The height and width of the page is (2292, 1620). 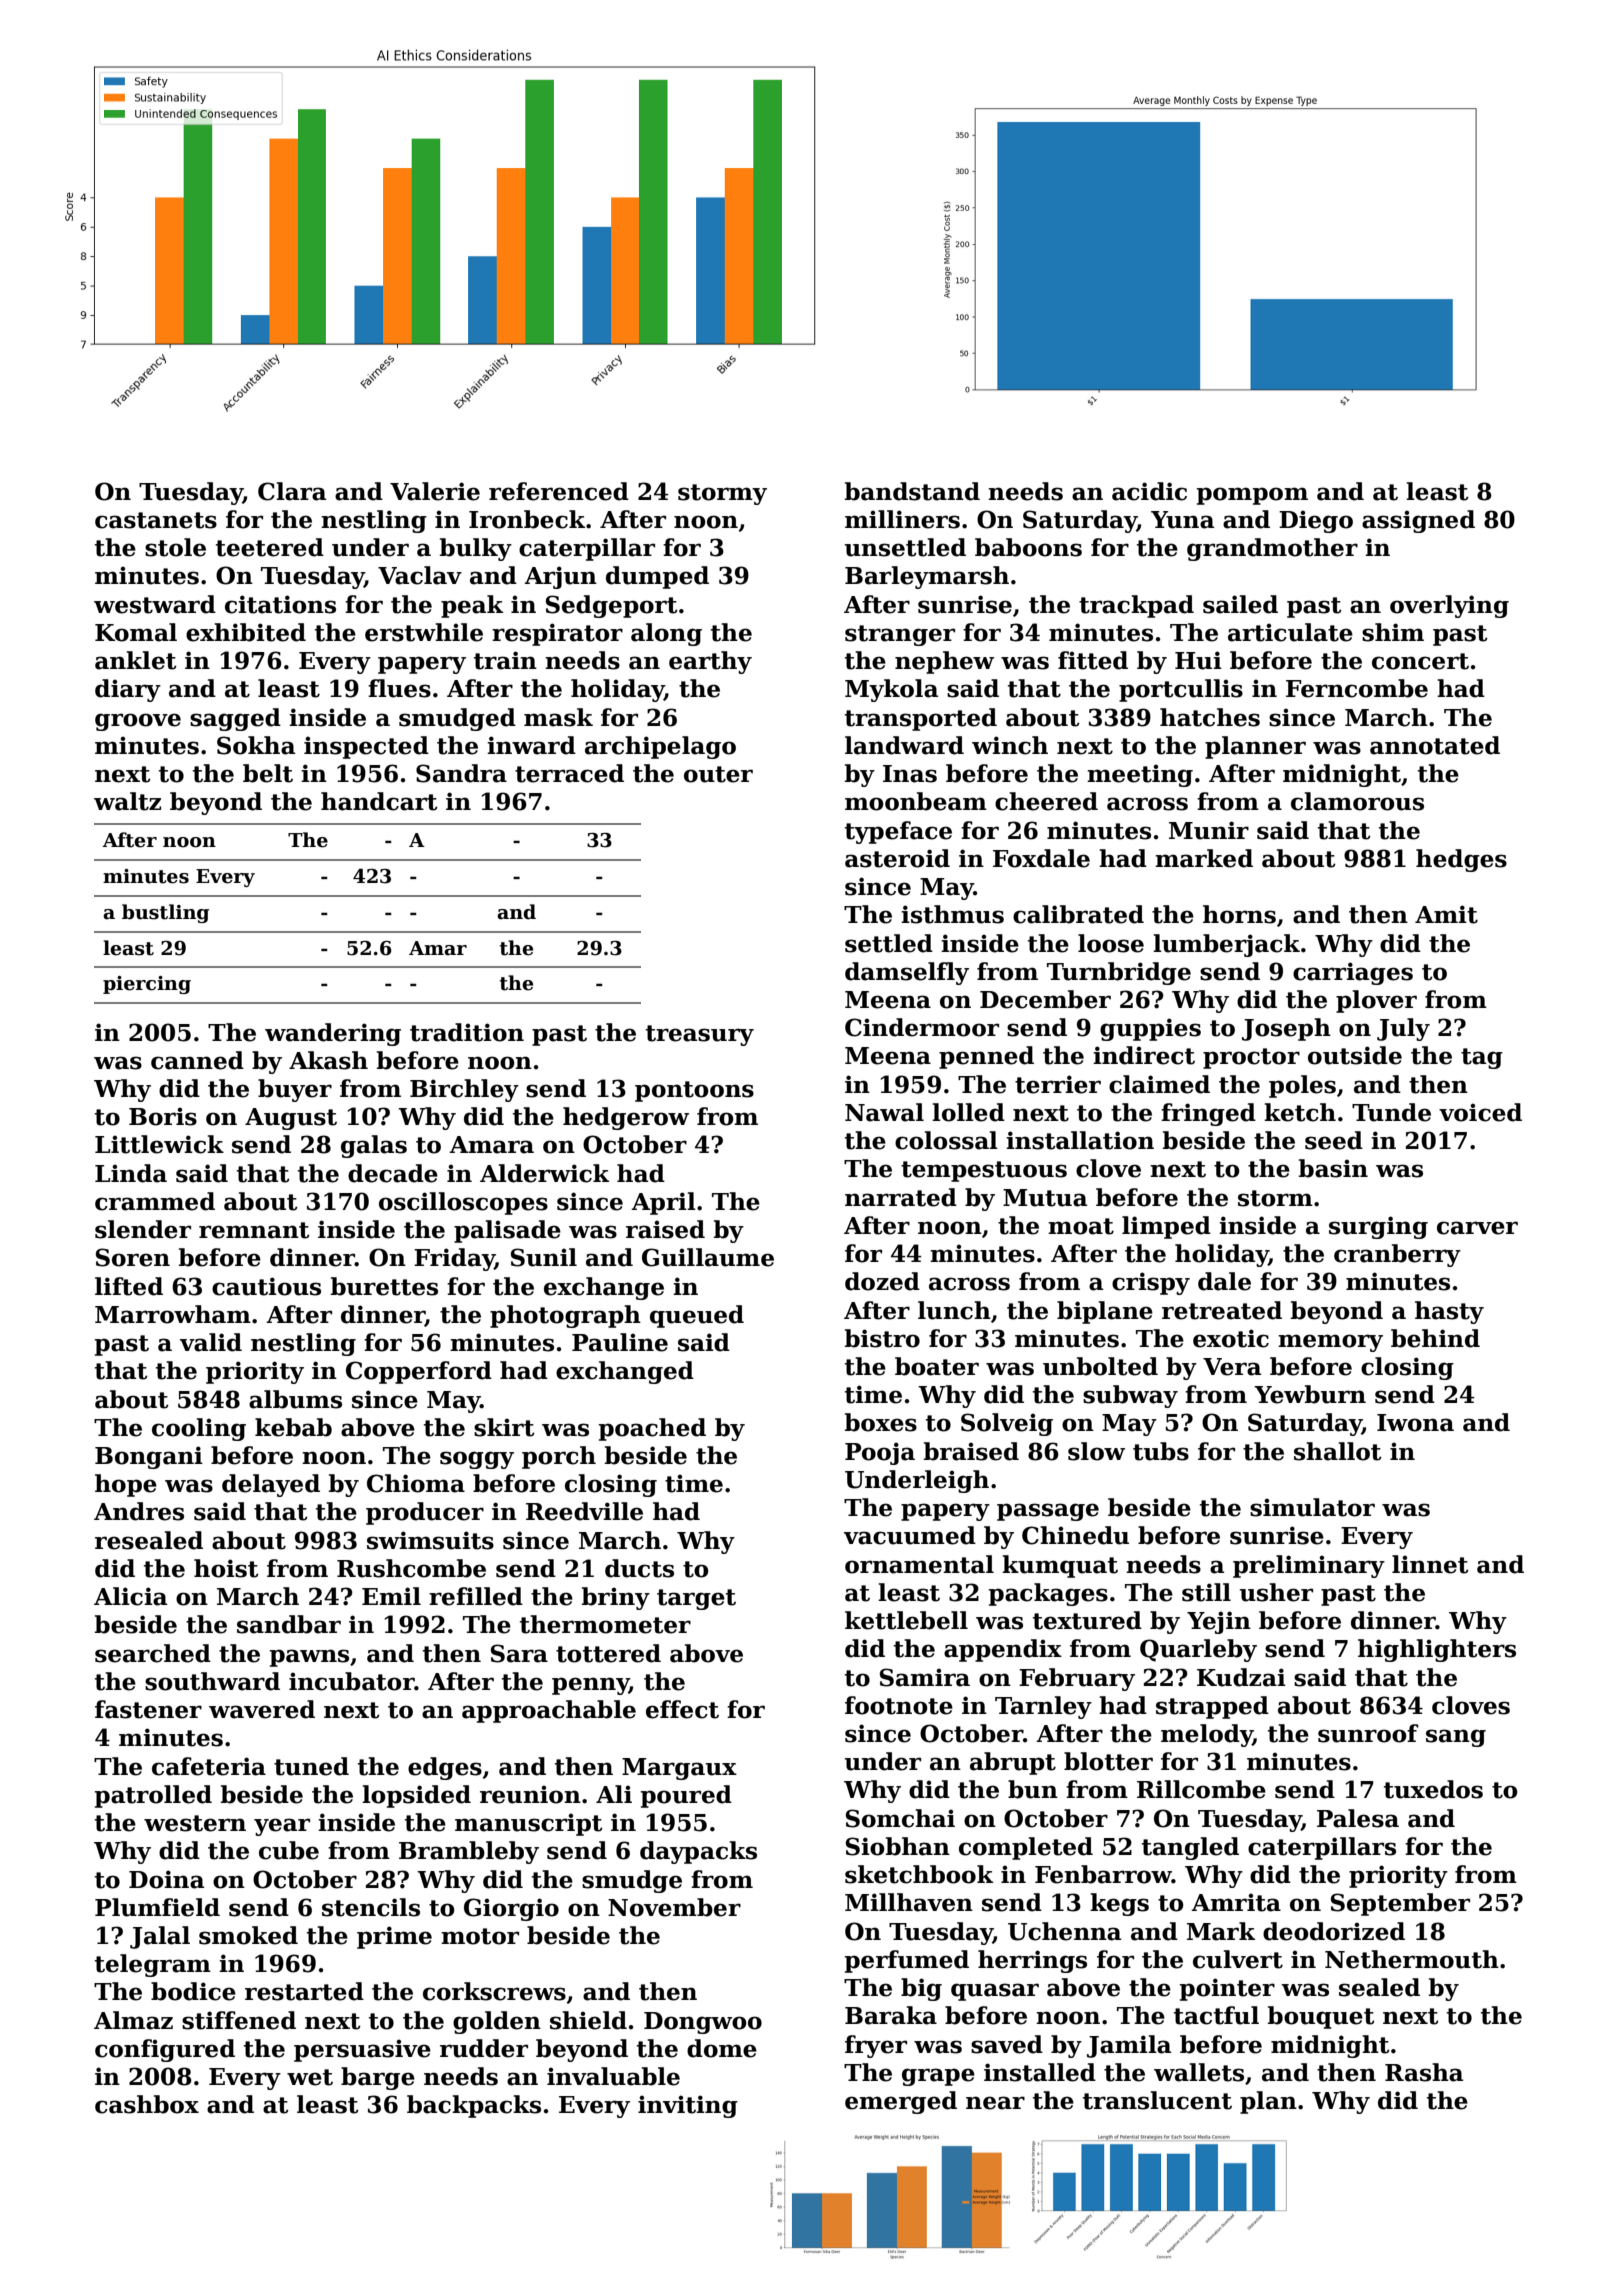 I want to click on Clara, so click(x=292, y=491).
